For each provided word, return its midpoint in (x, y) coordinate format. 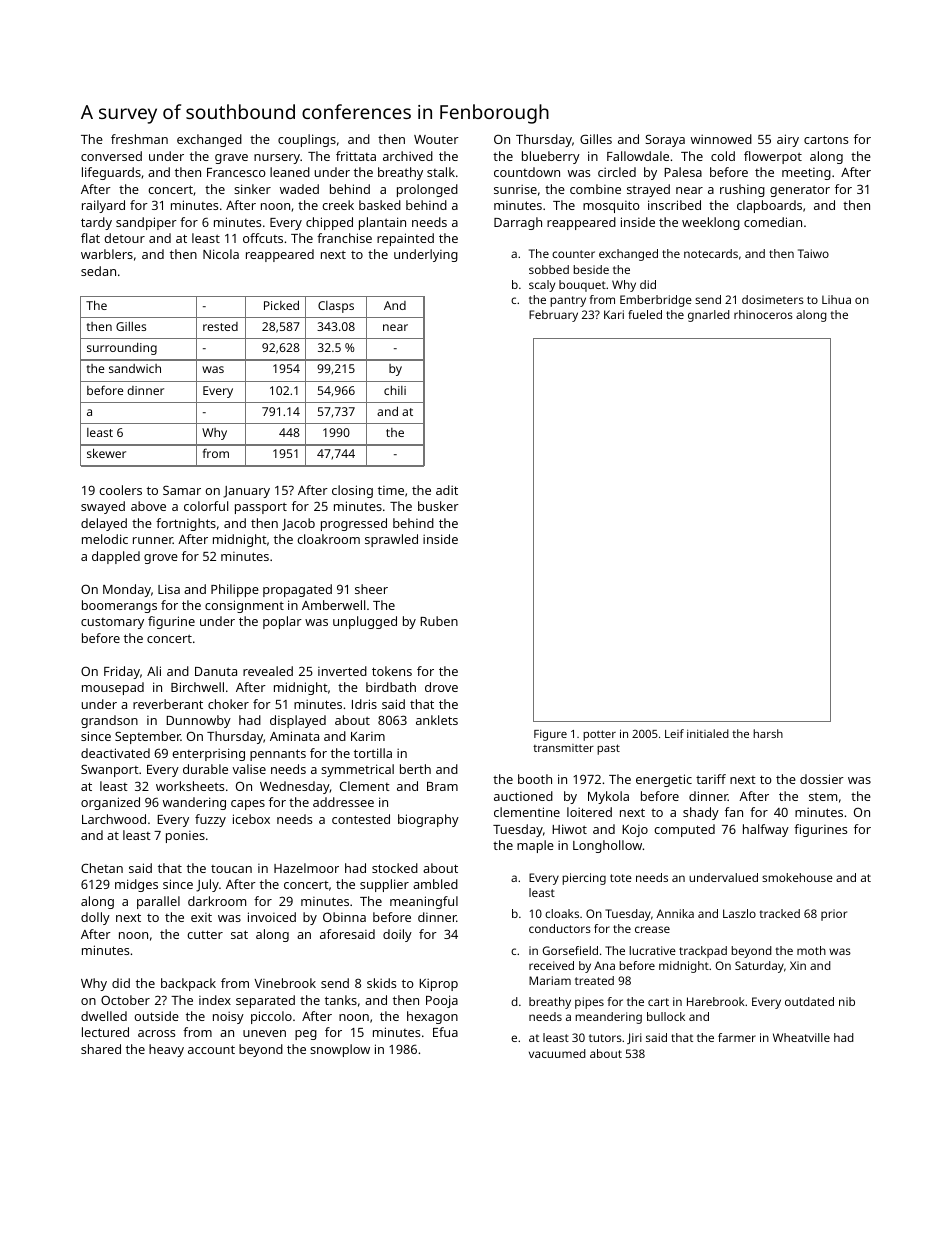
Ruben (439, 621)
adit (447, 490)
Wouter (436, 139)
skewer (106, 453)
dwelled (104, 1016)
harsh (768, 733)
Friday (122, 672)
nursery (277, 159)
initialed (708, 733)
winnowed (721, 139)
